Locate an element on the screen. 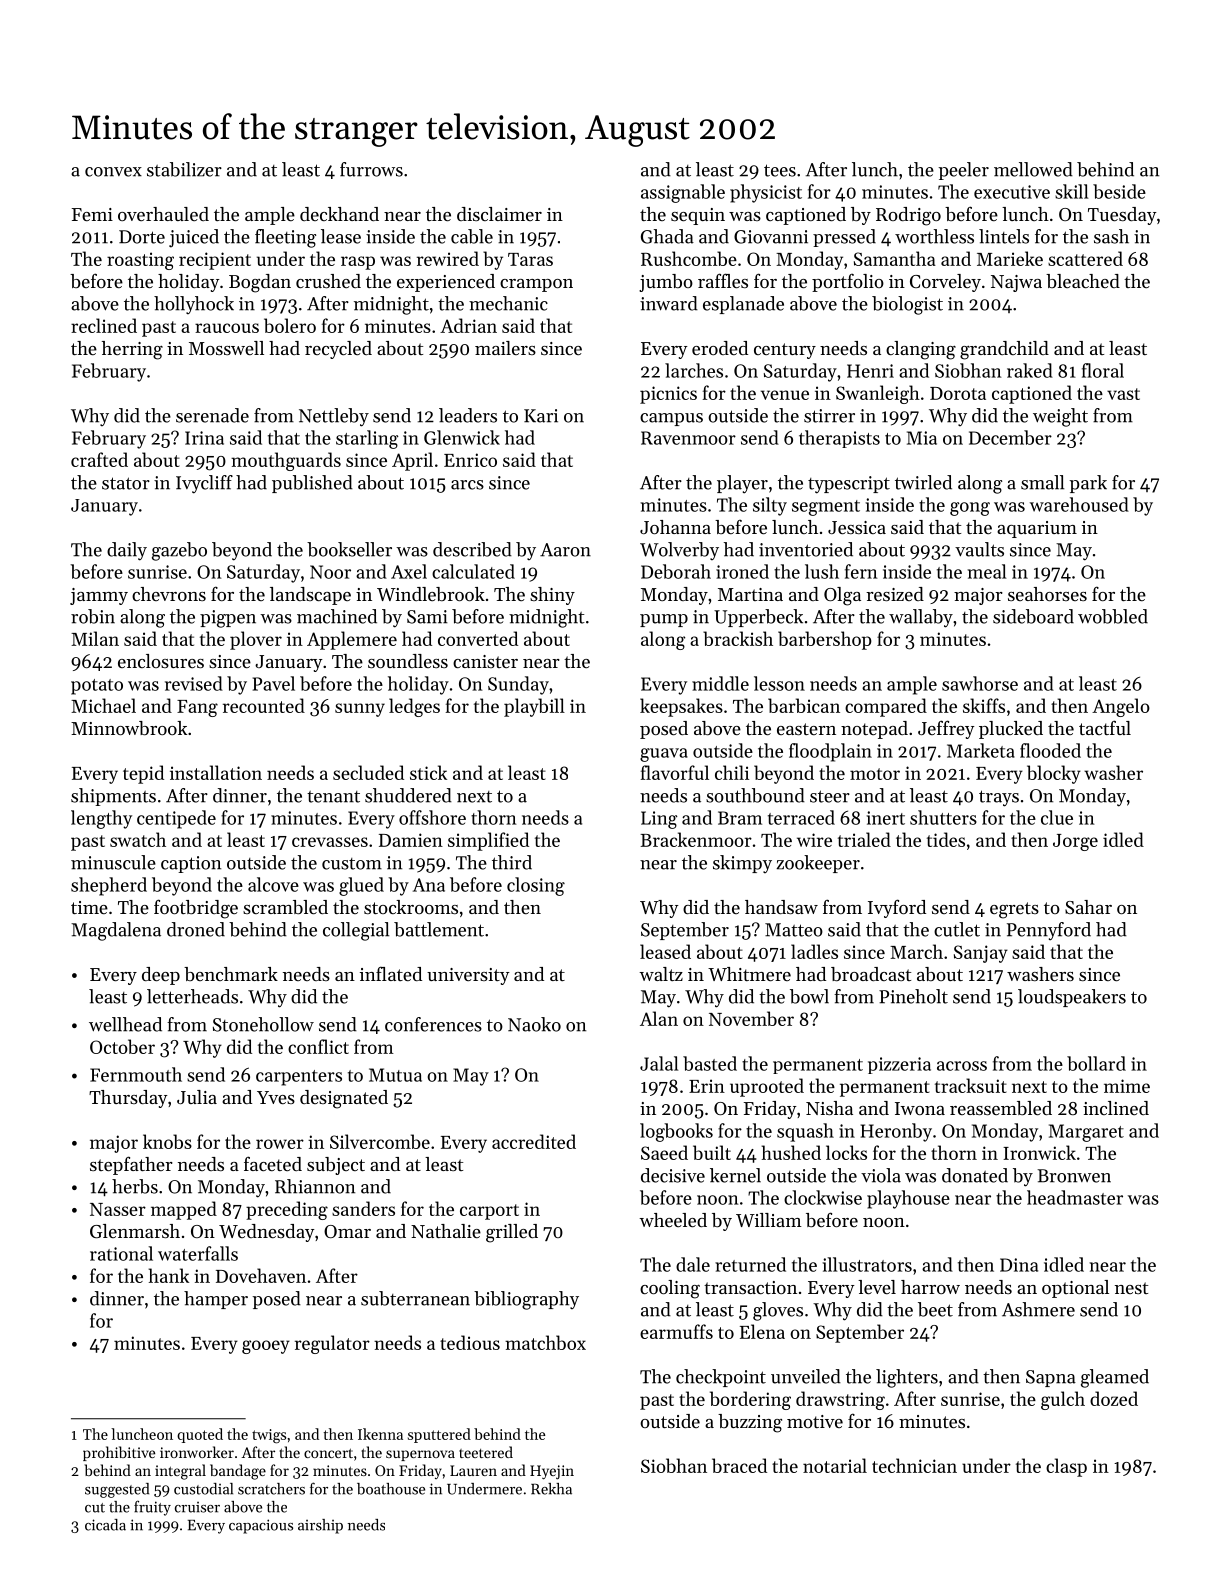 The height and width of the screenshot is (1595, 1232). stepfather is located at coordinates (131, 1165).
